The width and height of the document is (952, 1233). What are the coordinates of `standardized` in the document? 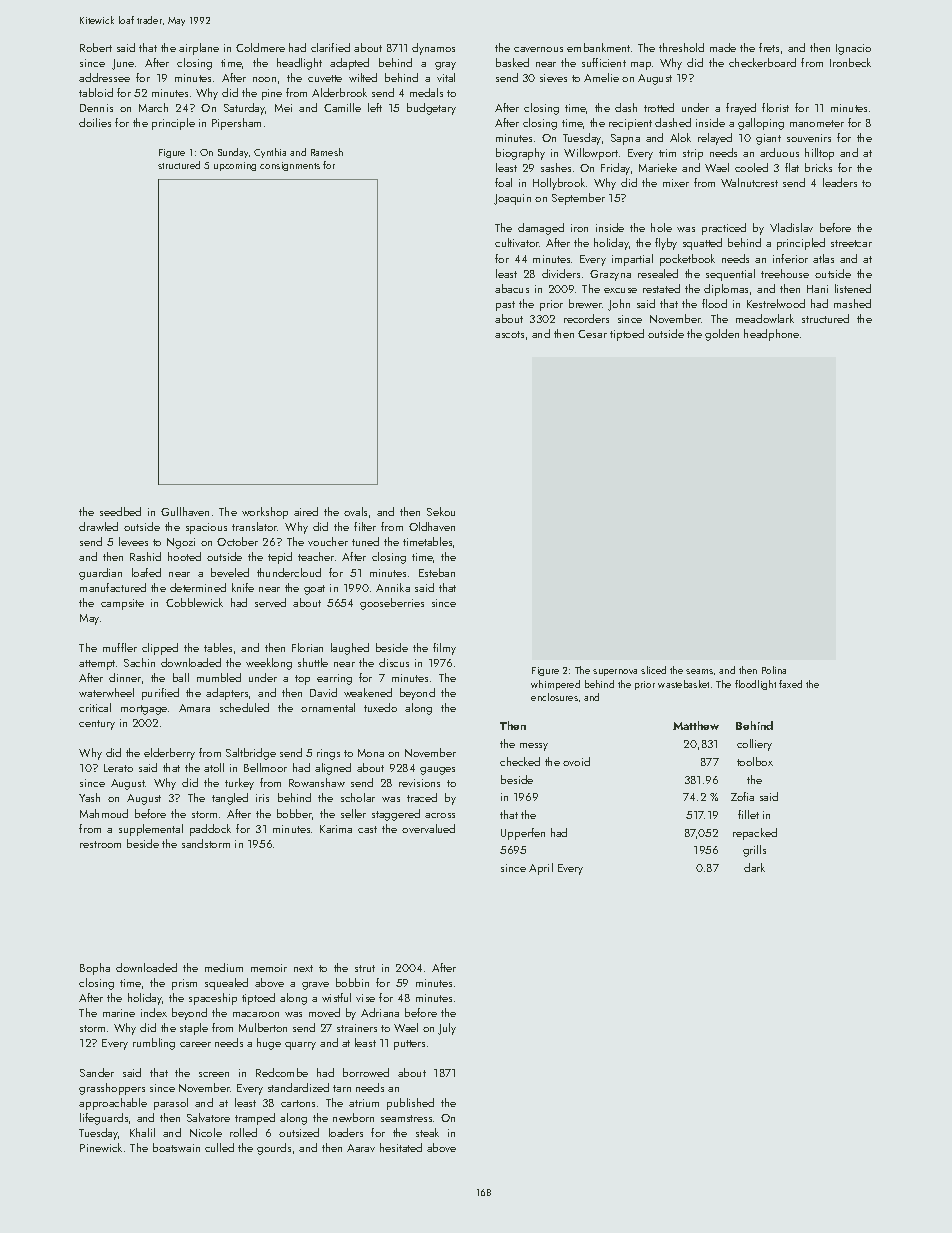 It's located at (298, 1087).
